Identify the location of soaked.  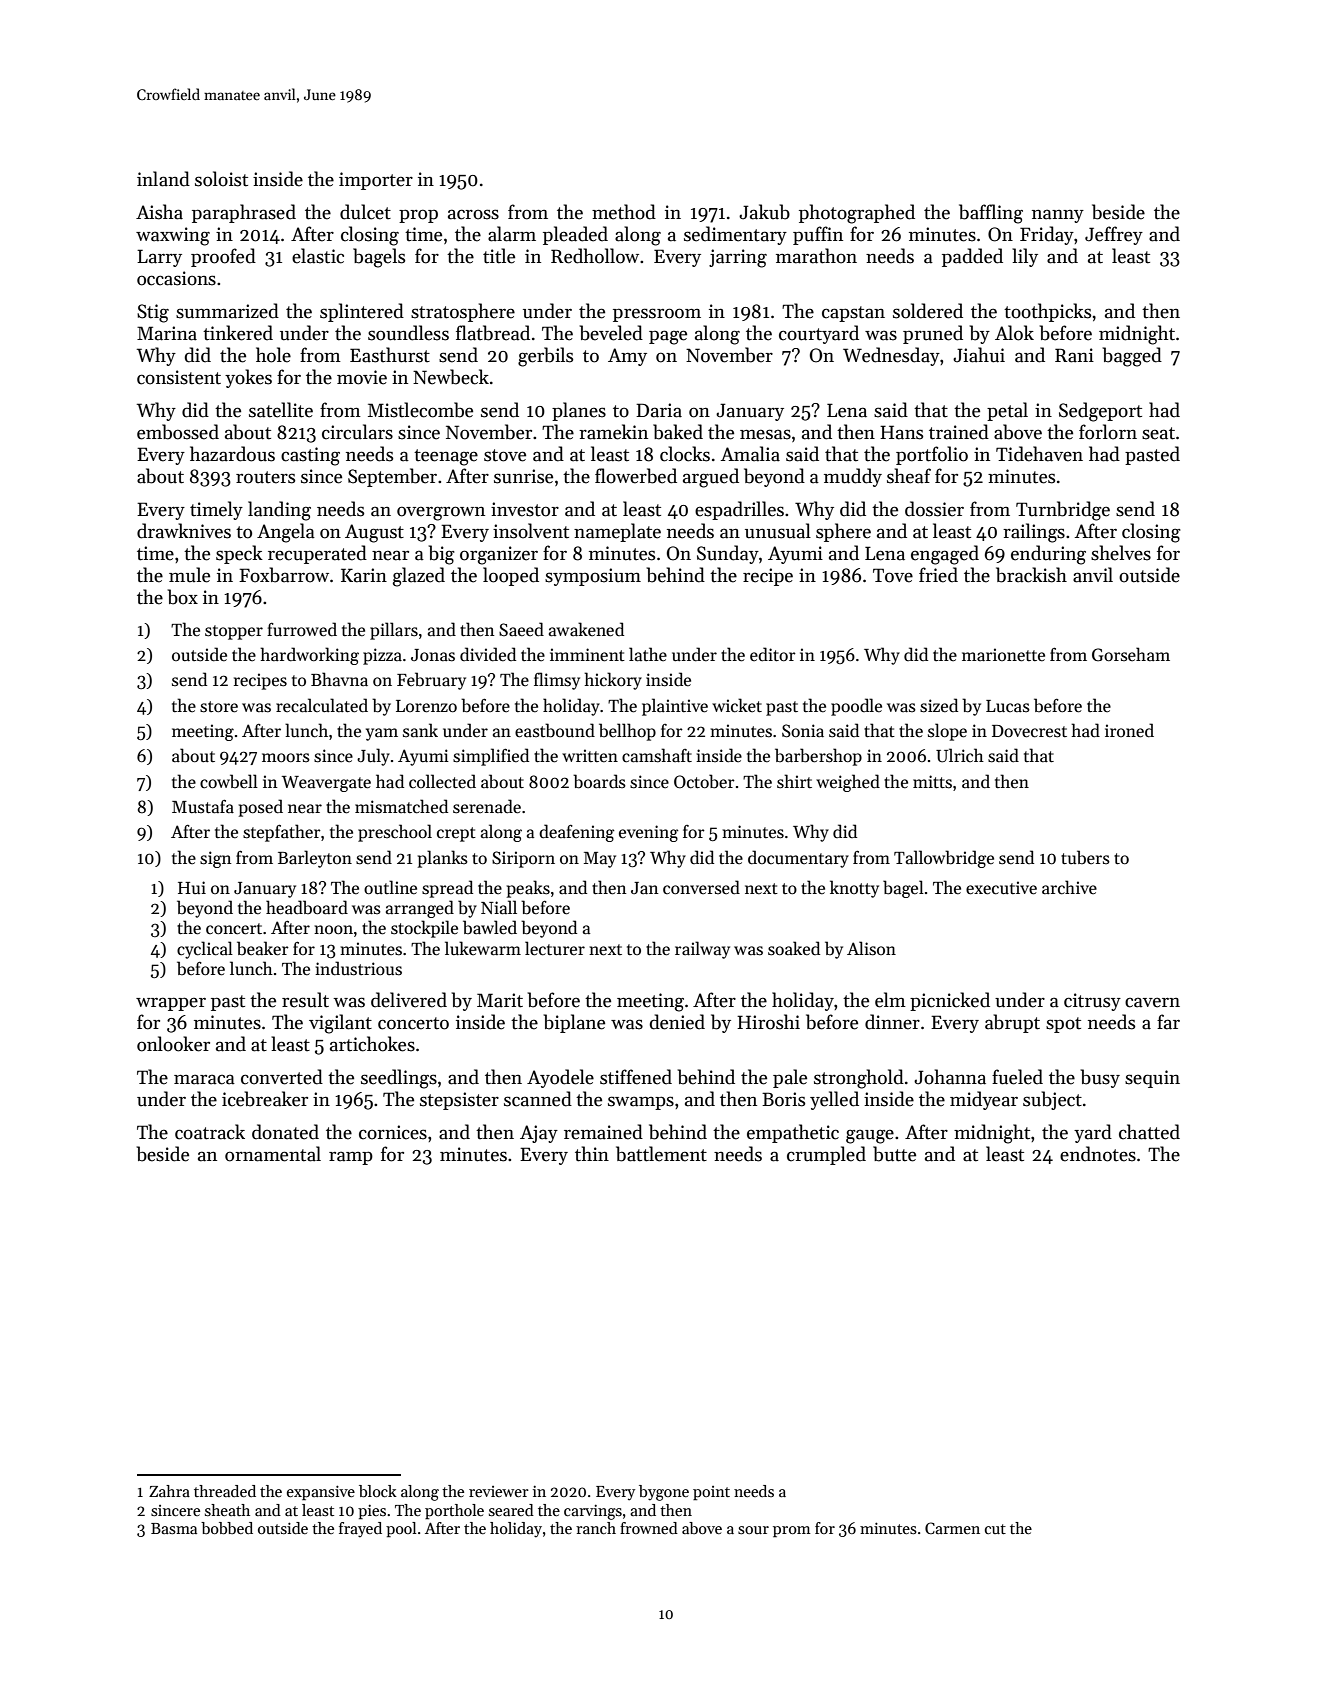
(794, 948).
